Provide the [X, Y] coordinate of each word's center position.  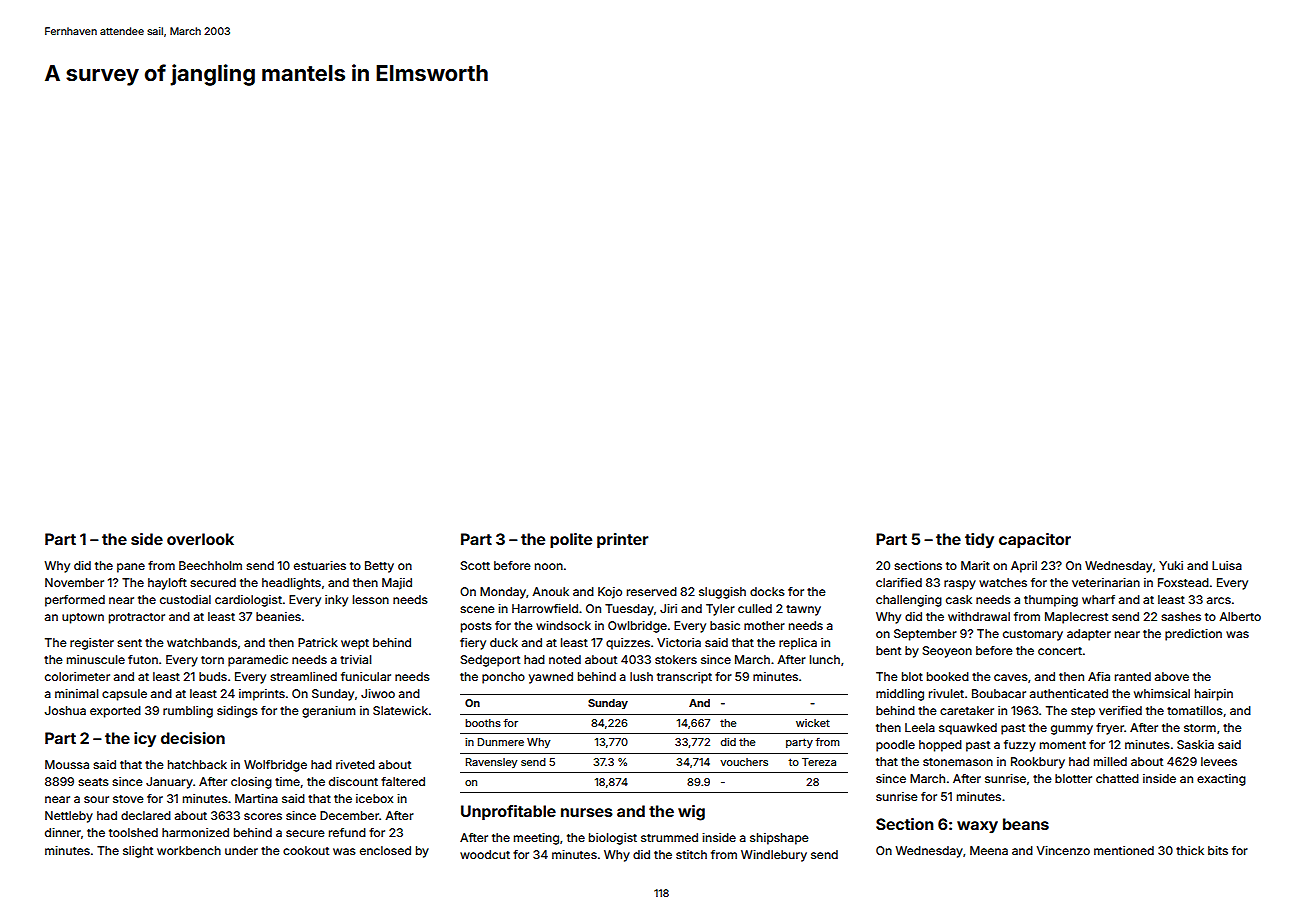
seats [93, 782]
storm [1200, 728]
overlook [200, 539]
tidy [979, 541]
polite [571, 540]
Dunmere [501, 742]
